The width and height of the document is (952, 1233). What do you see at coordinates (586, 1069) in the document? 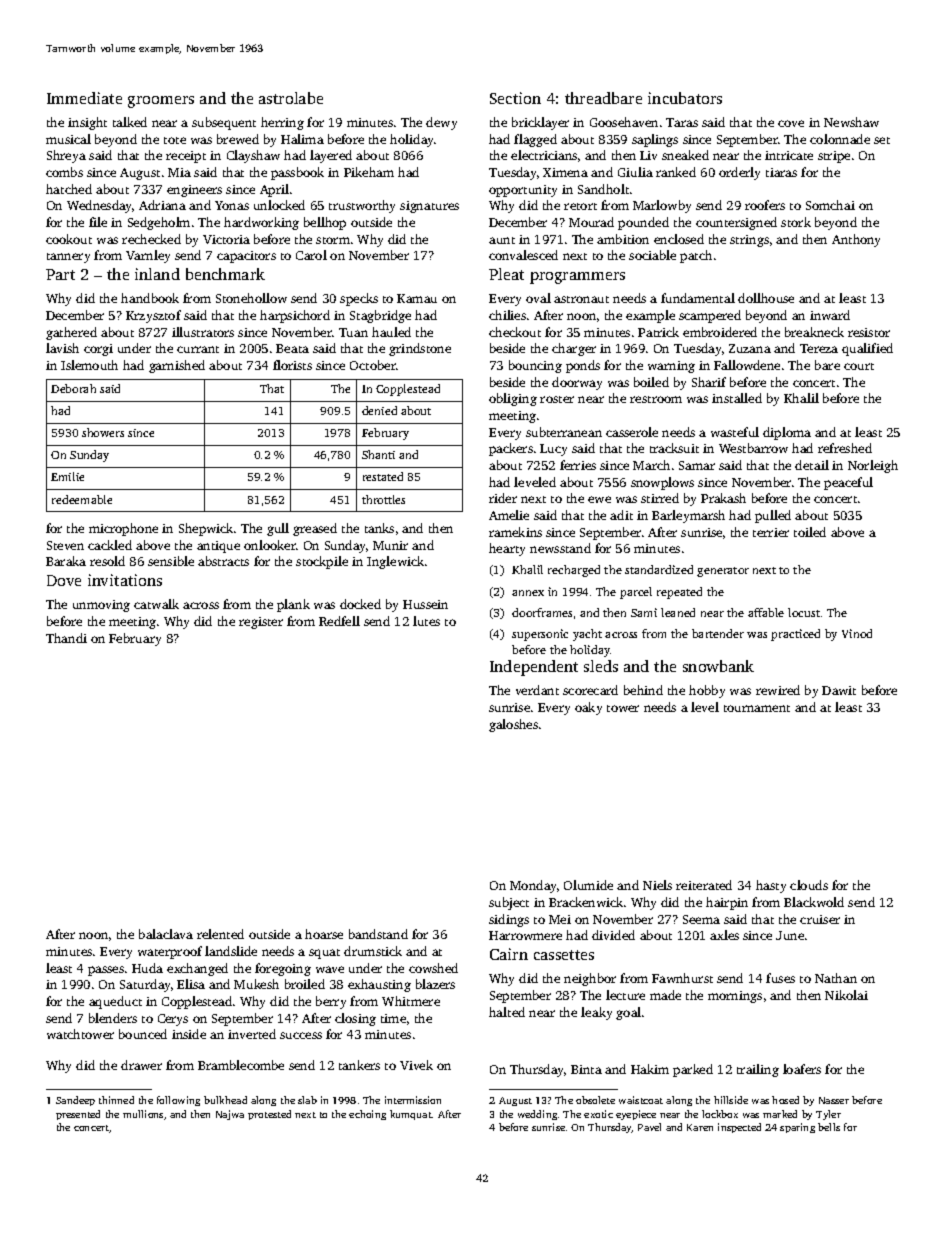
I see `Binta` at bounding box center [586, 1069].
